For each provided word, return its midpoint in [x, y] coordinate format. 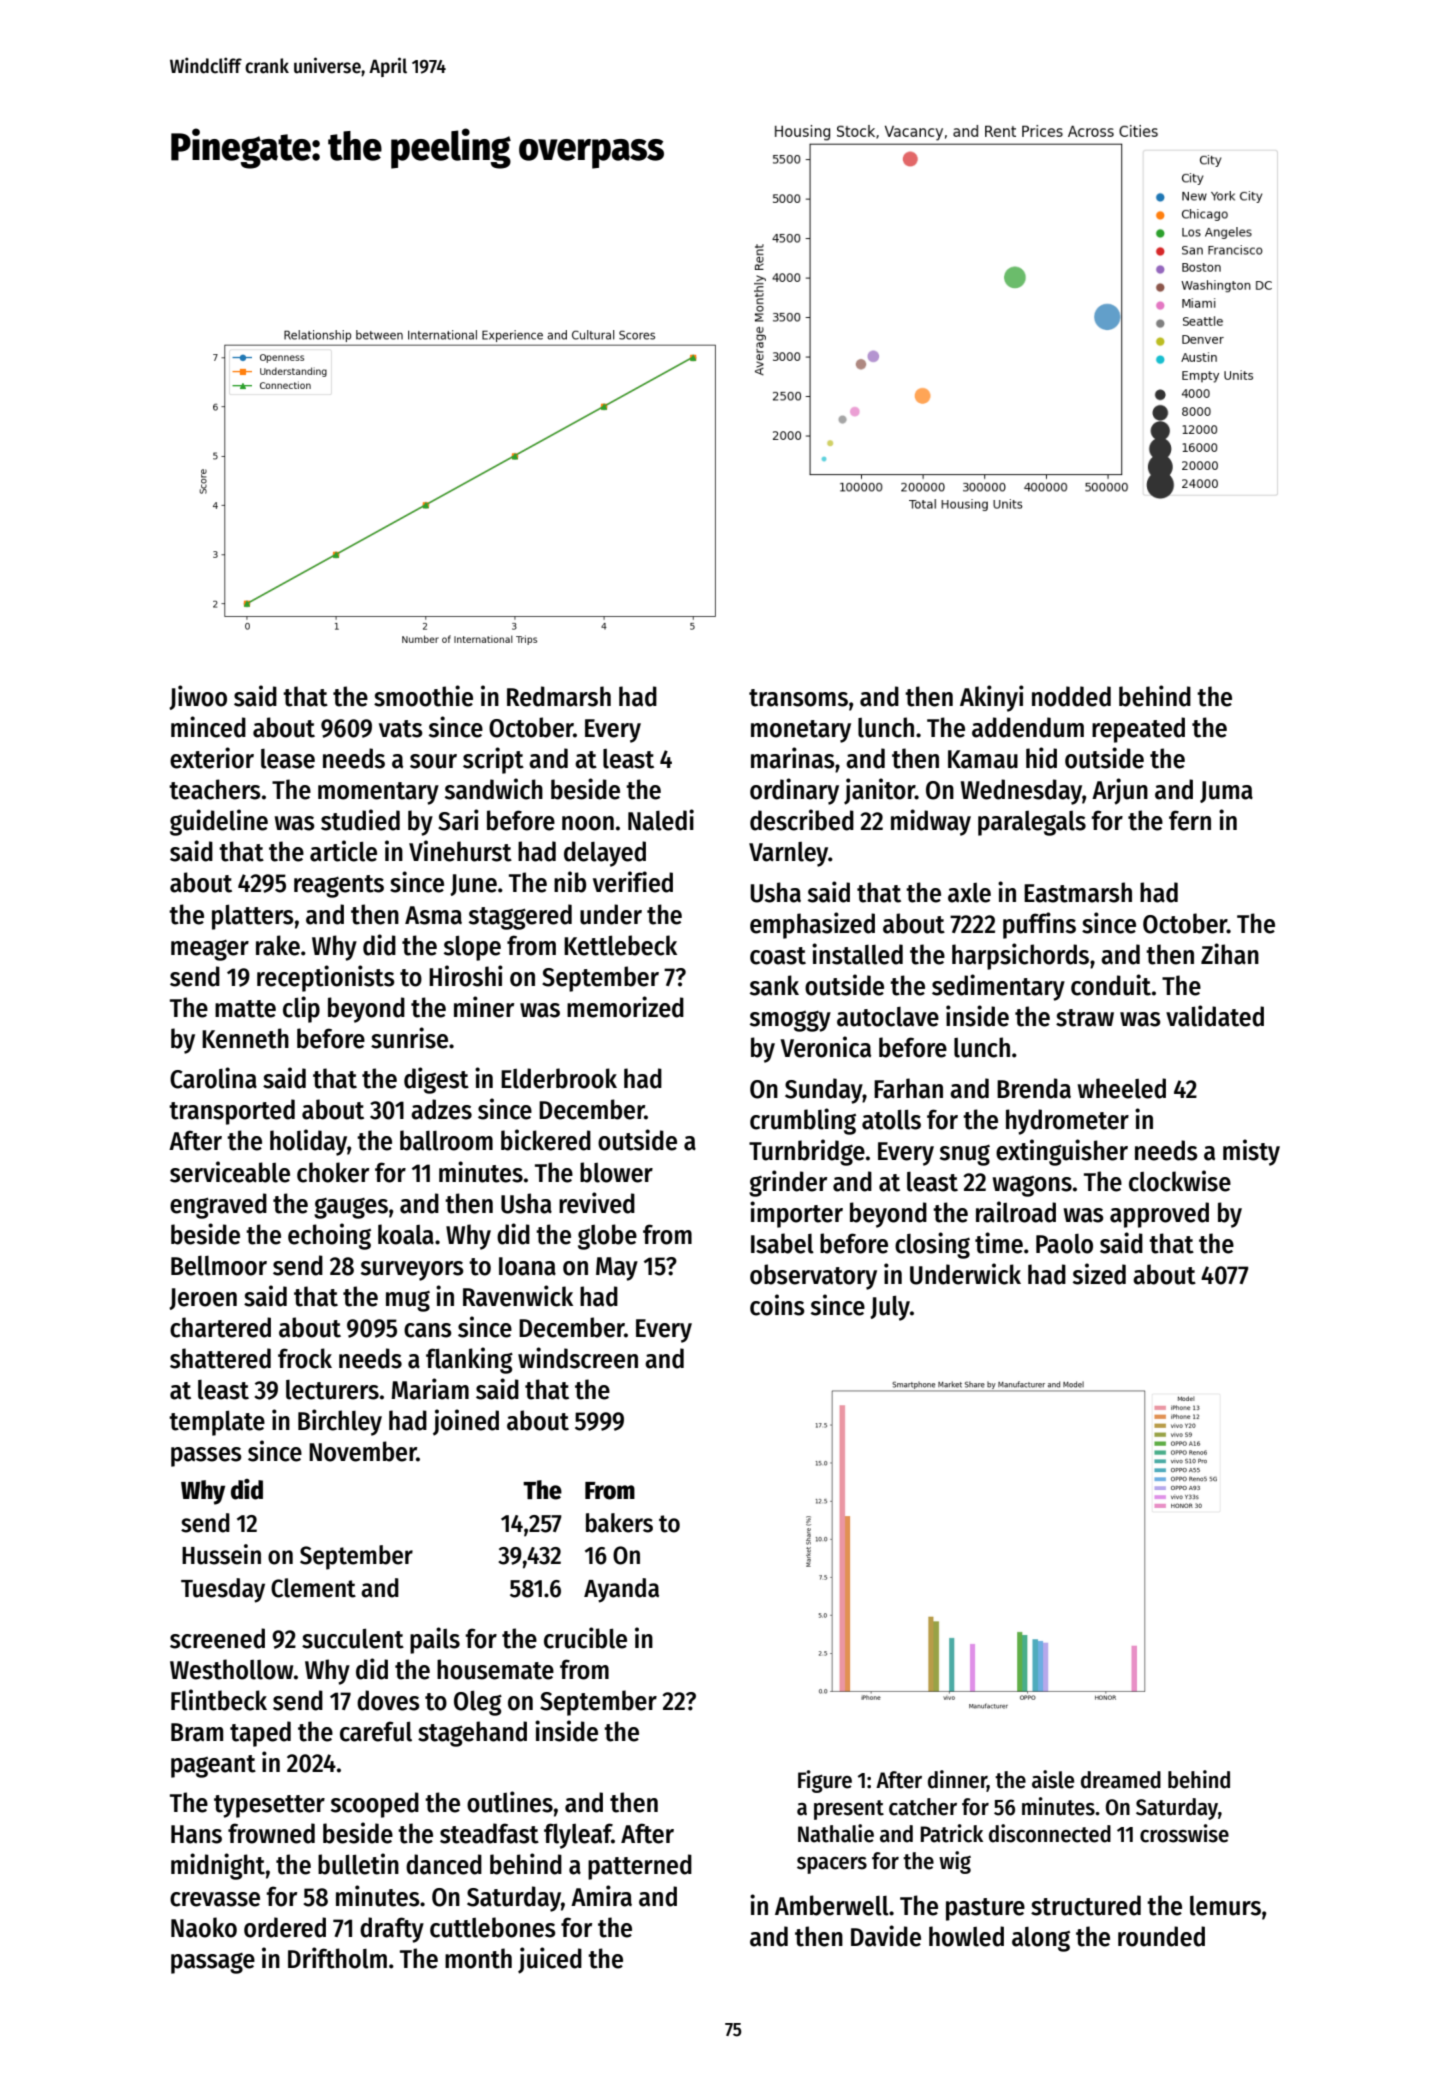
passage [213, 1963]
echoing [329, 1236]
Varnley [789, 854]
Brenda [1034, 1088]
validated [1215, 1016]
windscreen [578, 1358]
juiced [550, 1960]
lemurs [1225, 1906]
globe [607, 1237]
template [217, 1423]
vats [401, 729]
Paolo [1064, 1244]
